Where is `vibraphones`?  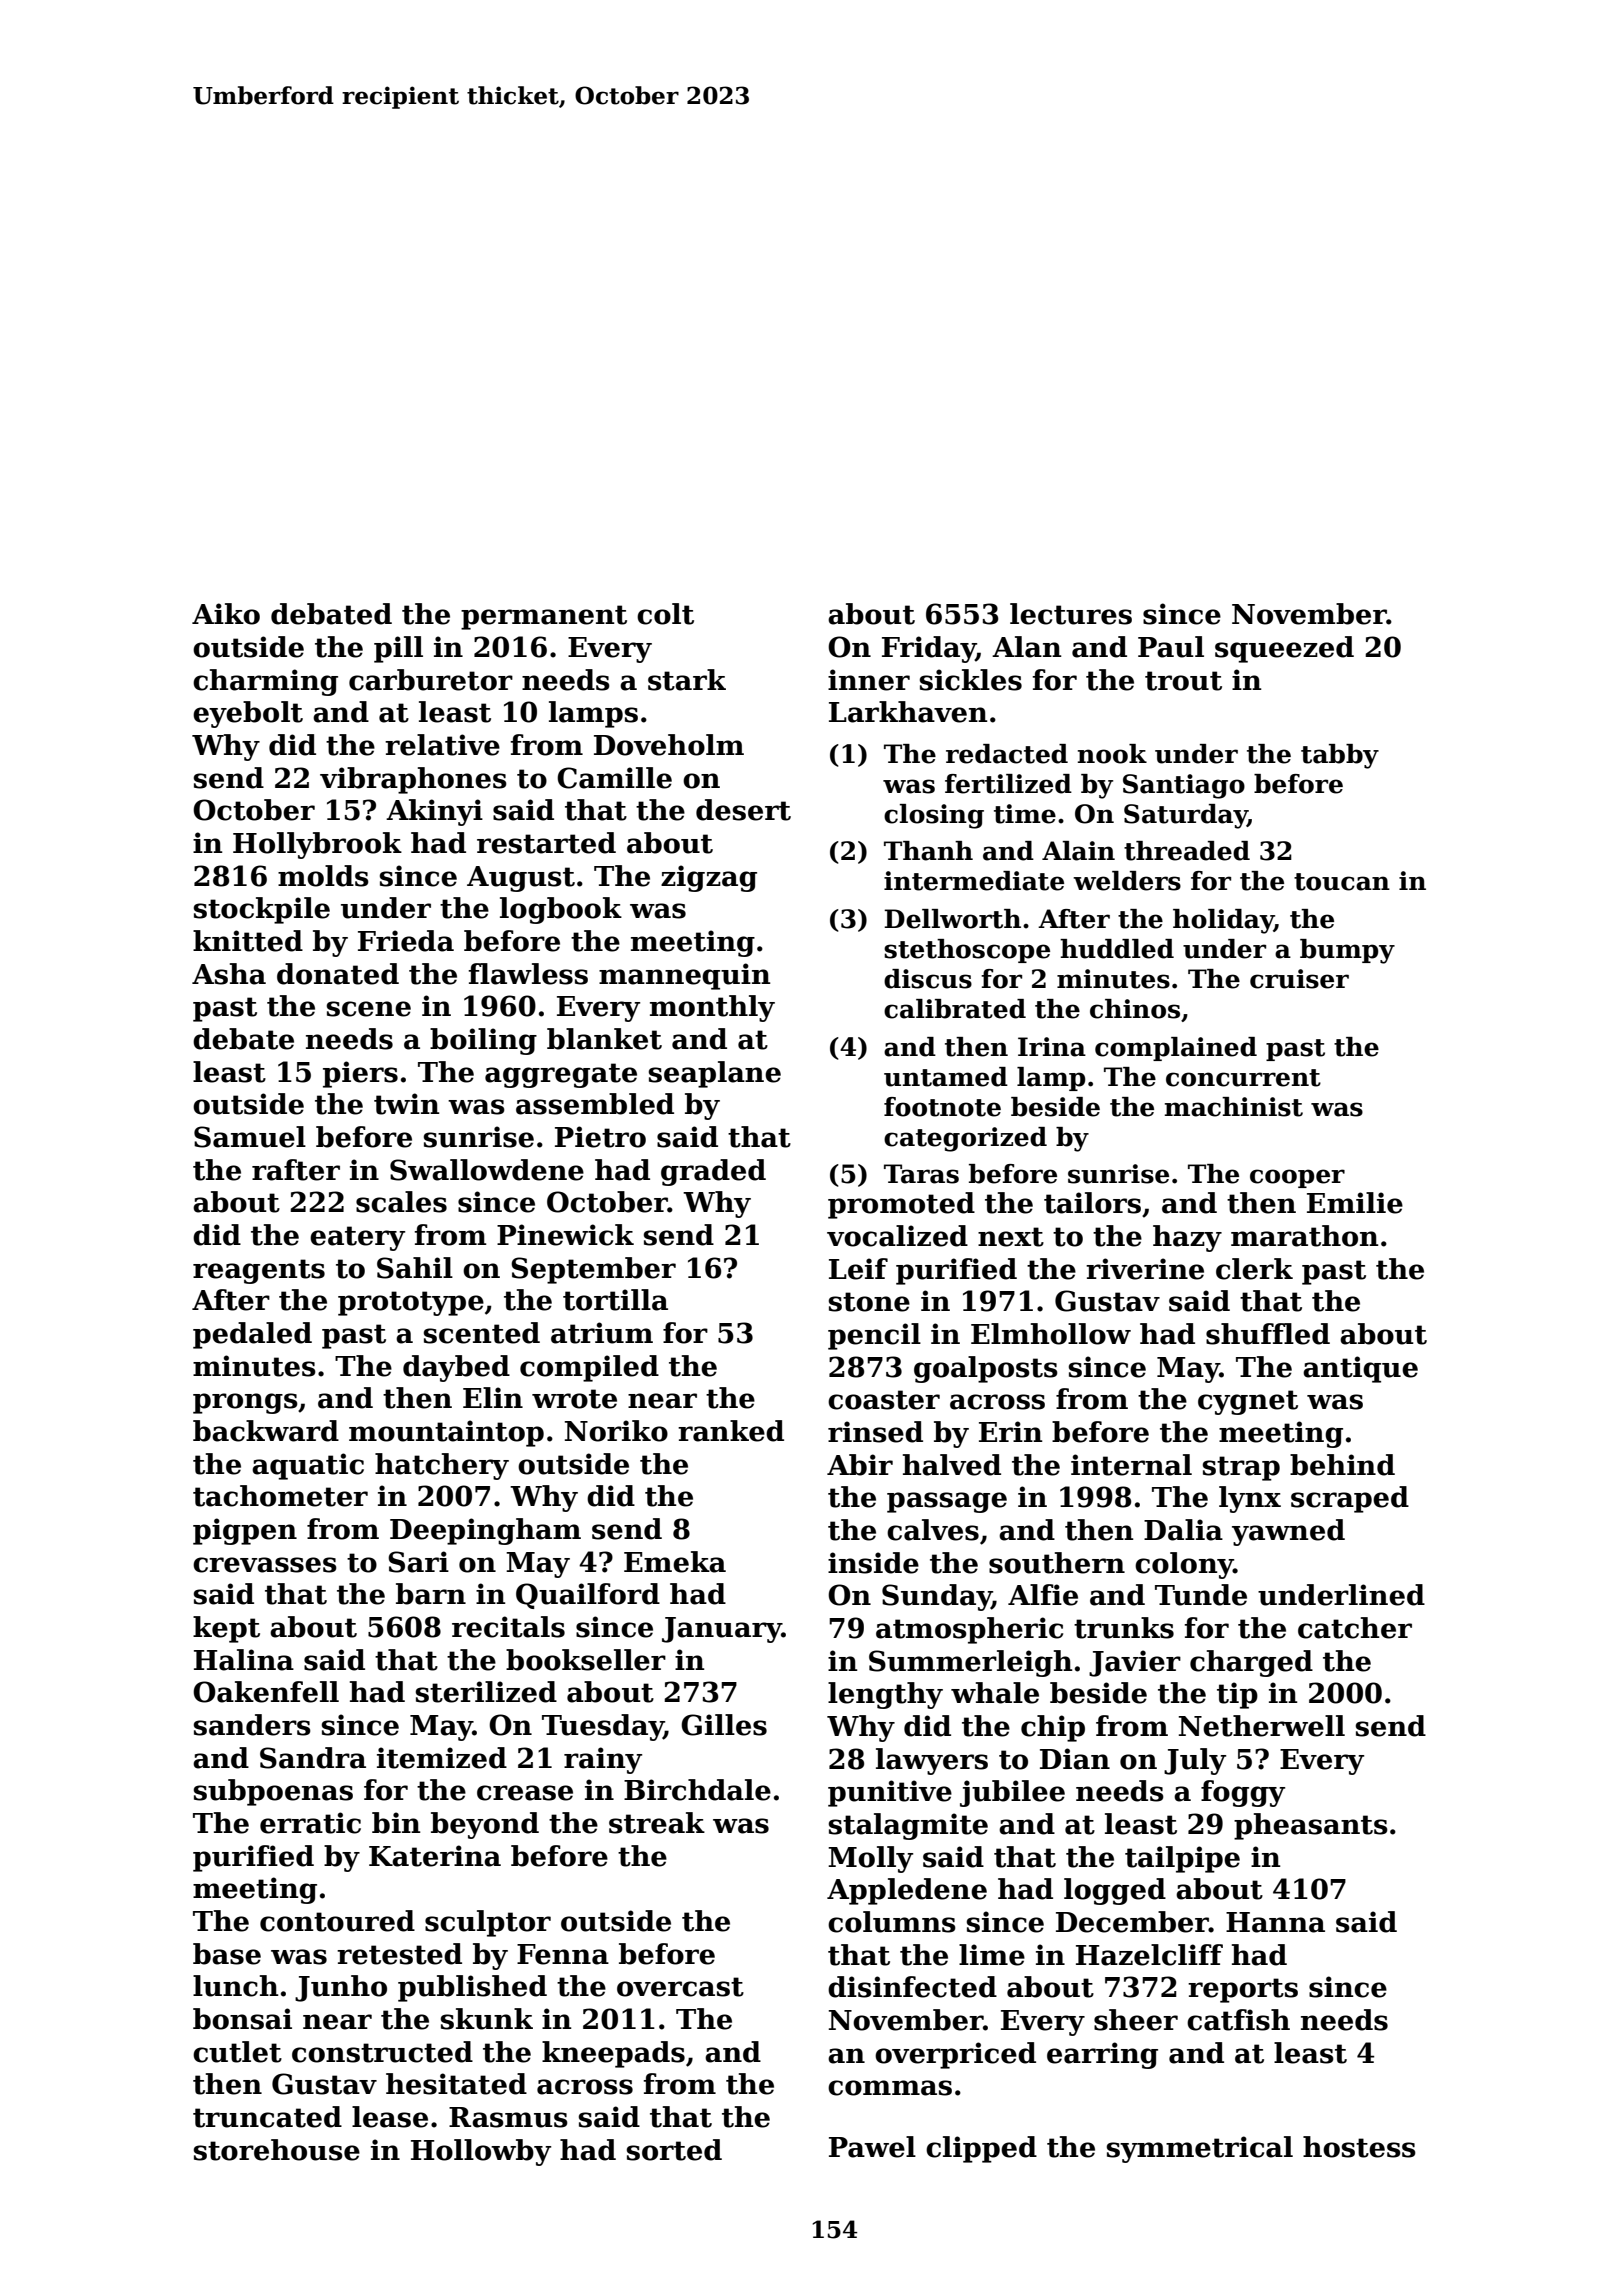
vibraphones is located at coordinates (413, 780).
